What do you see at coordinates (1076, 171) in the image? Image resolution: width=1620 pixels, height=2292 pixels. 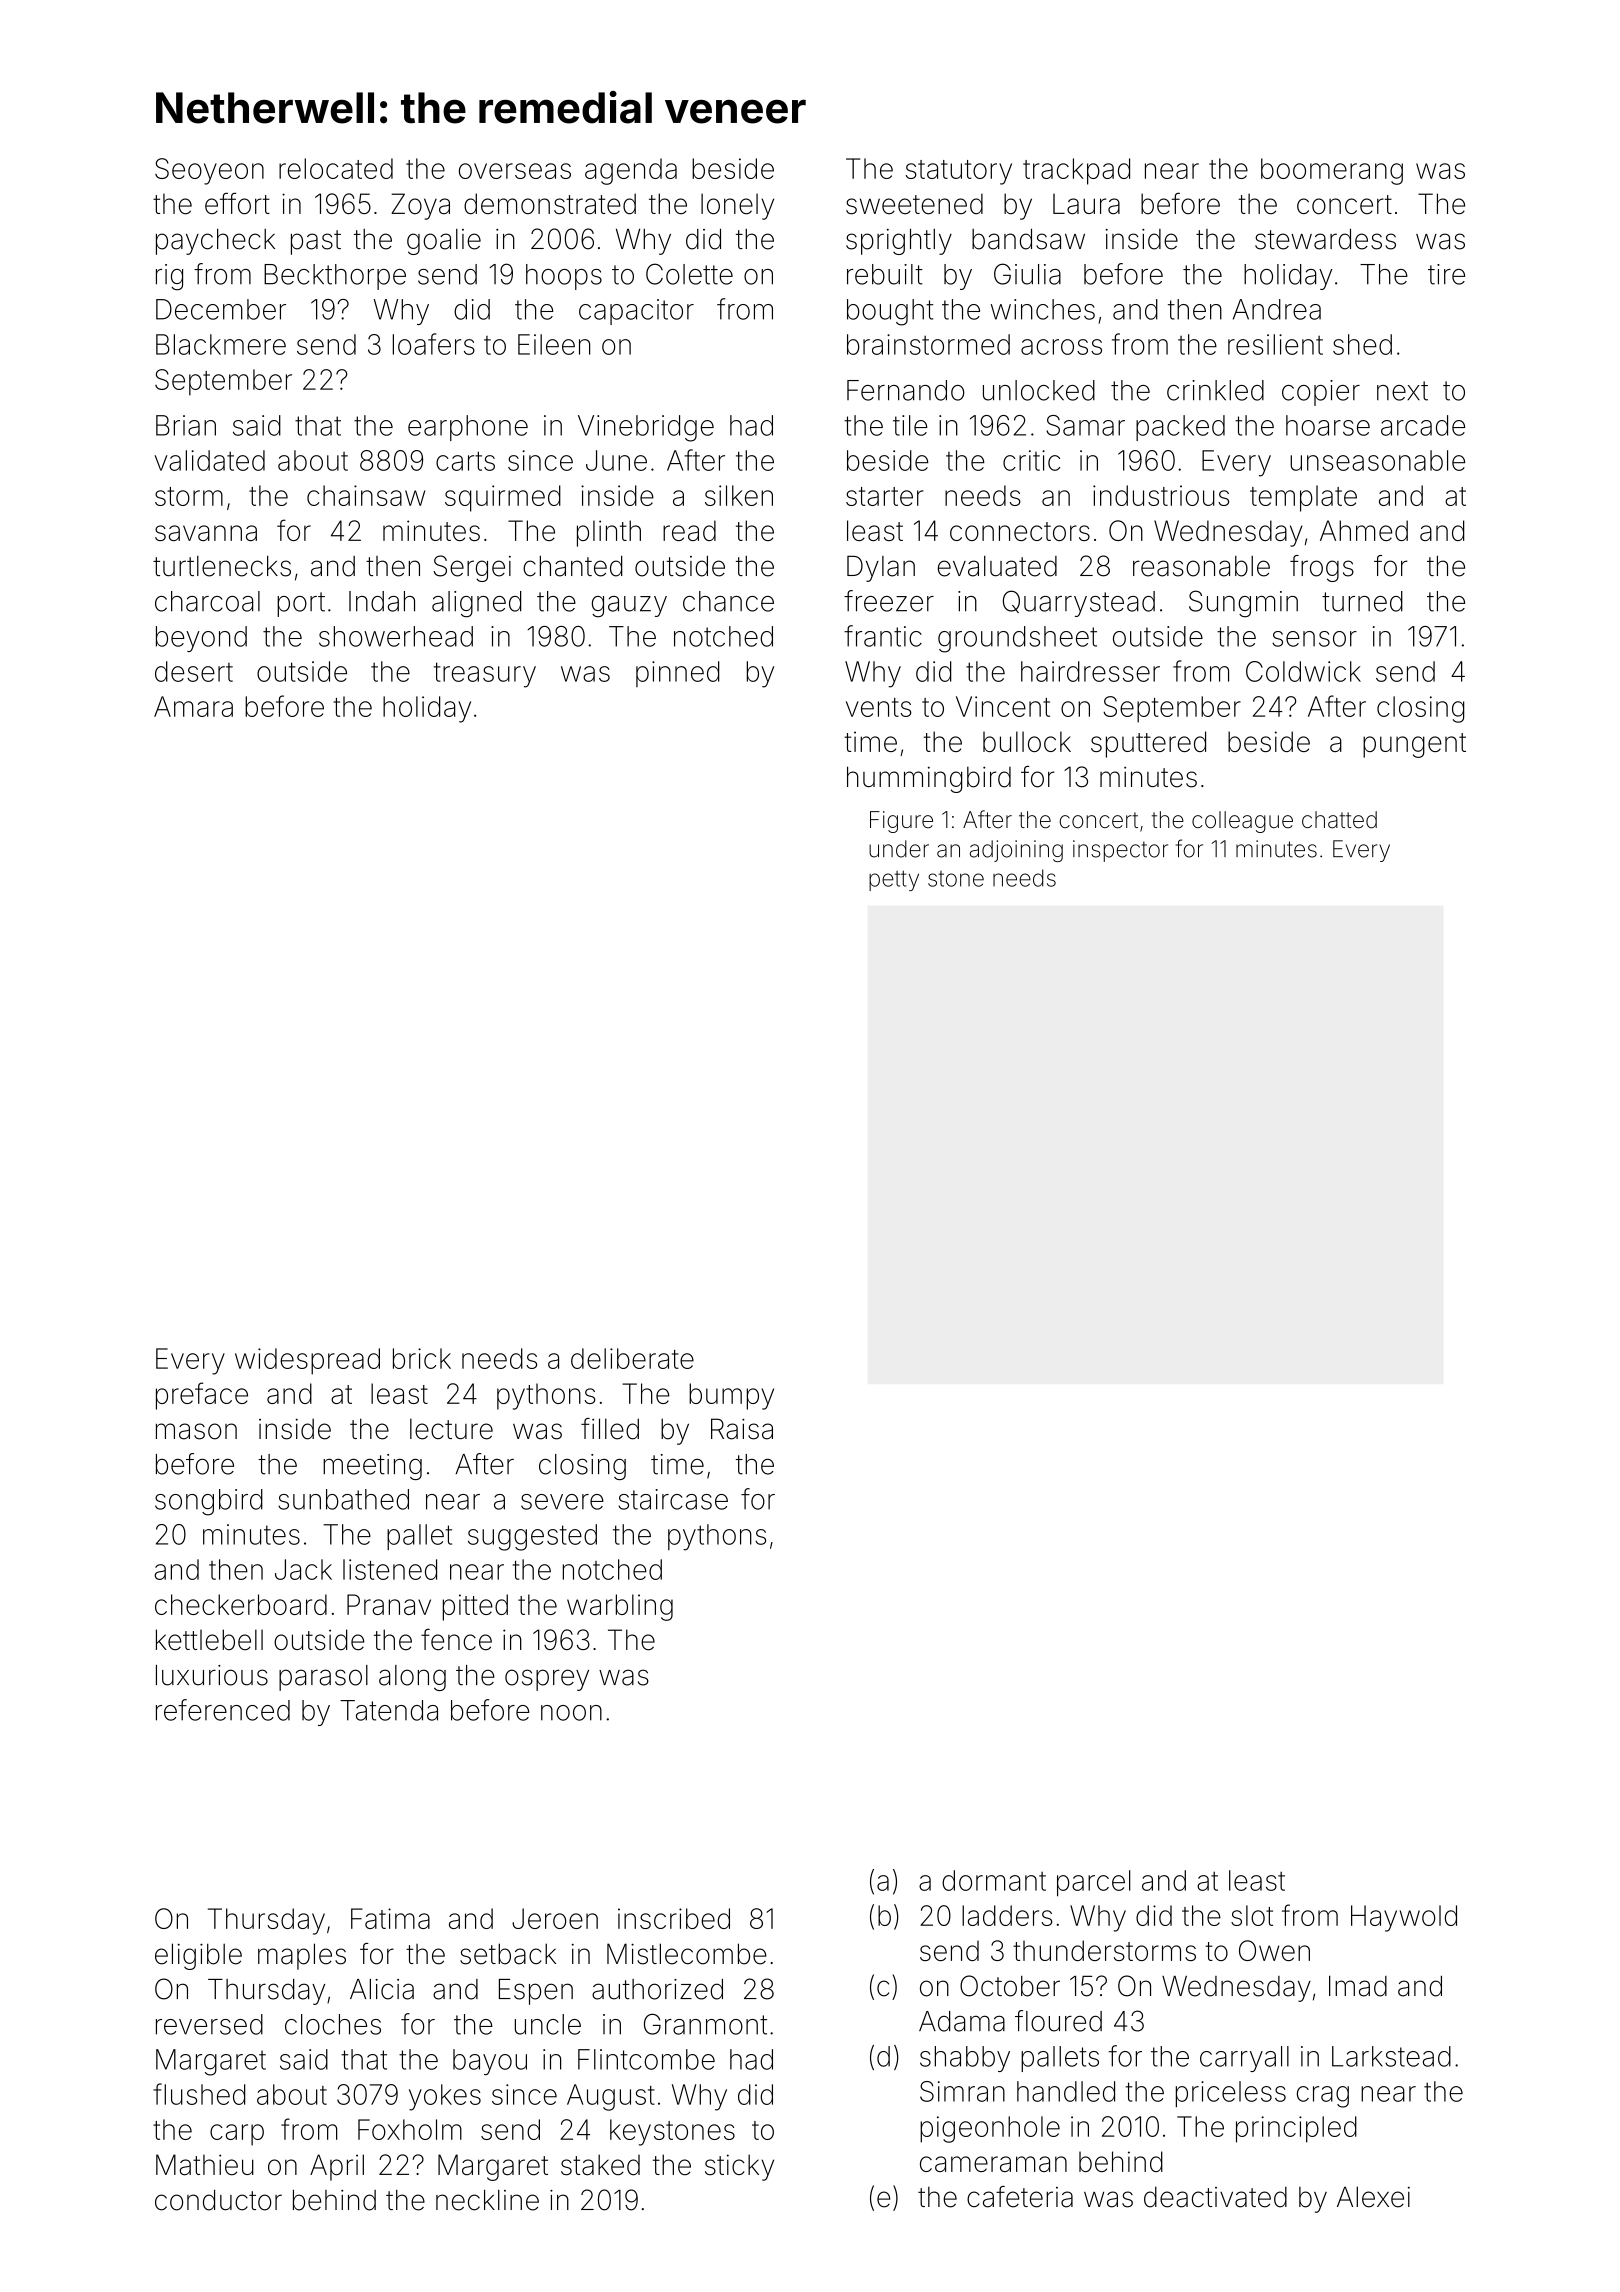 I see `trackpad` at bounding box center [1076, 171].
